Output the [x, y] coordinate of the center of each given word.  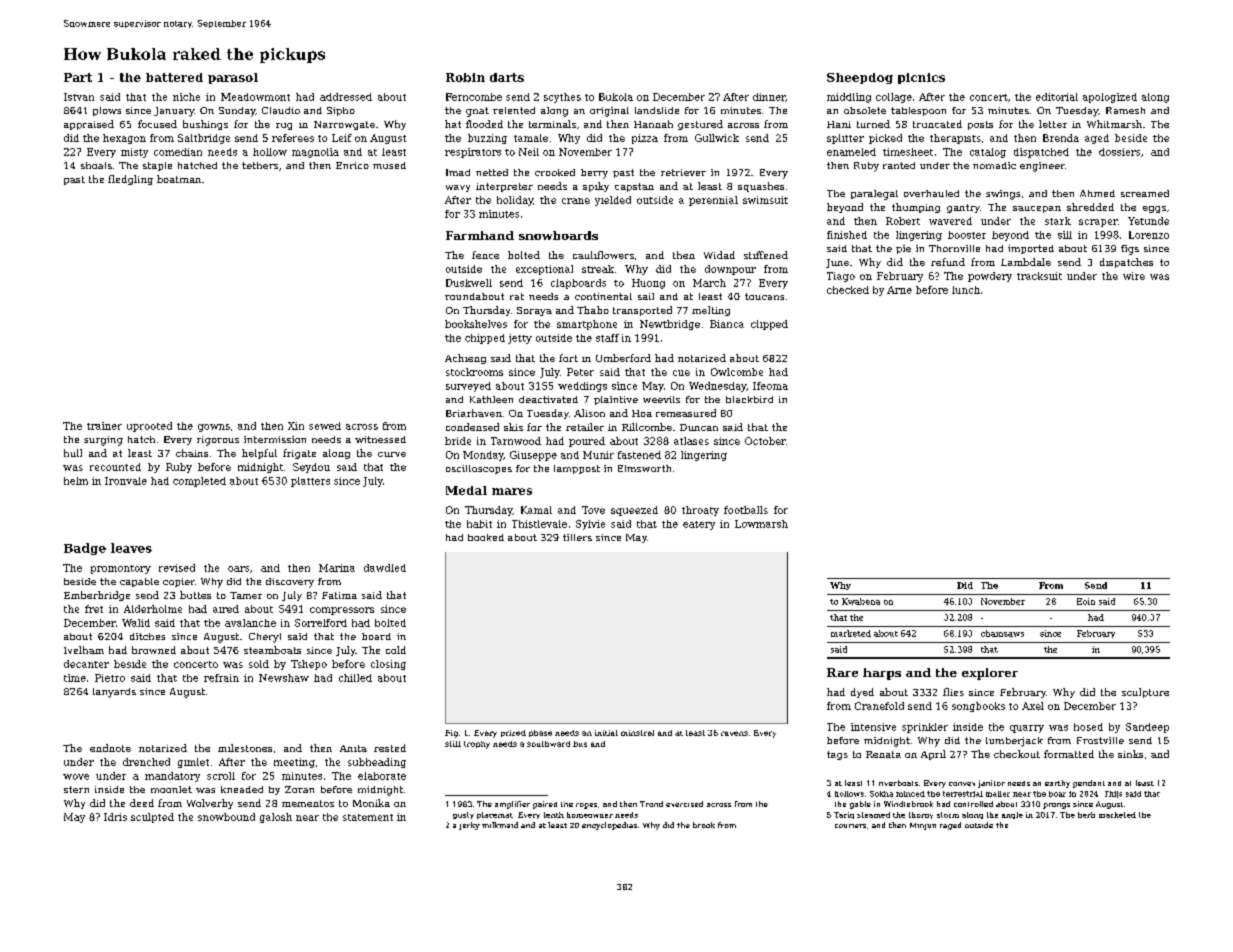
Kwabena [861, 601]
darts [507, 77]
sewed [325, 426]
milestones [245, 748]
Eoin [1086, 601]
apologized [1110, 98]
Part [78, 77]
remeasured [686, 413]
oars [238, 569]
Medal [466, 490]
